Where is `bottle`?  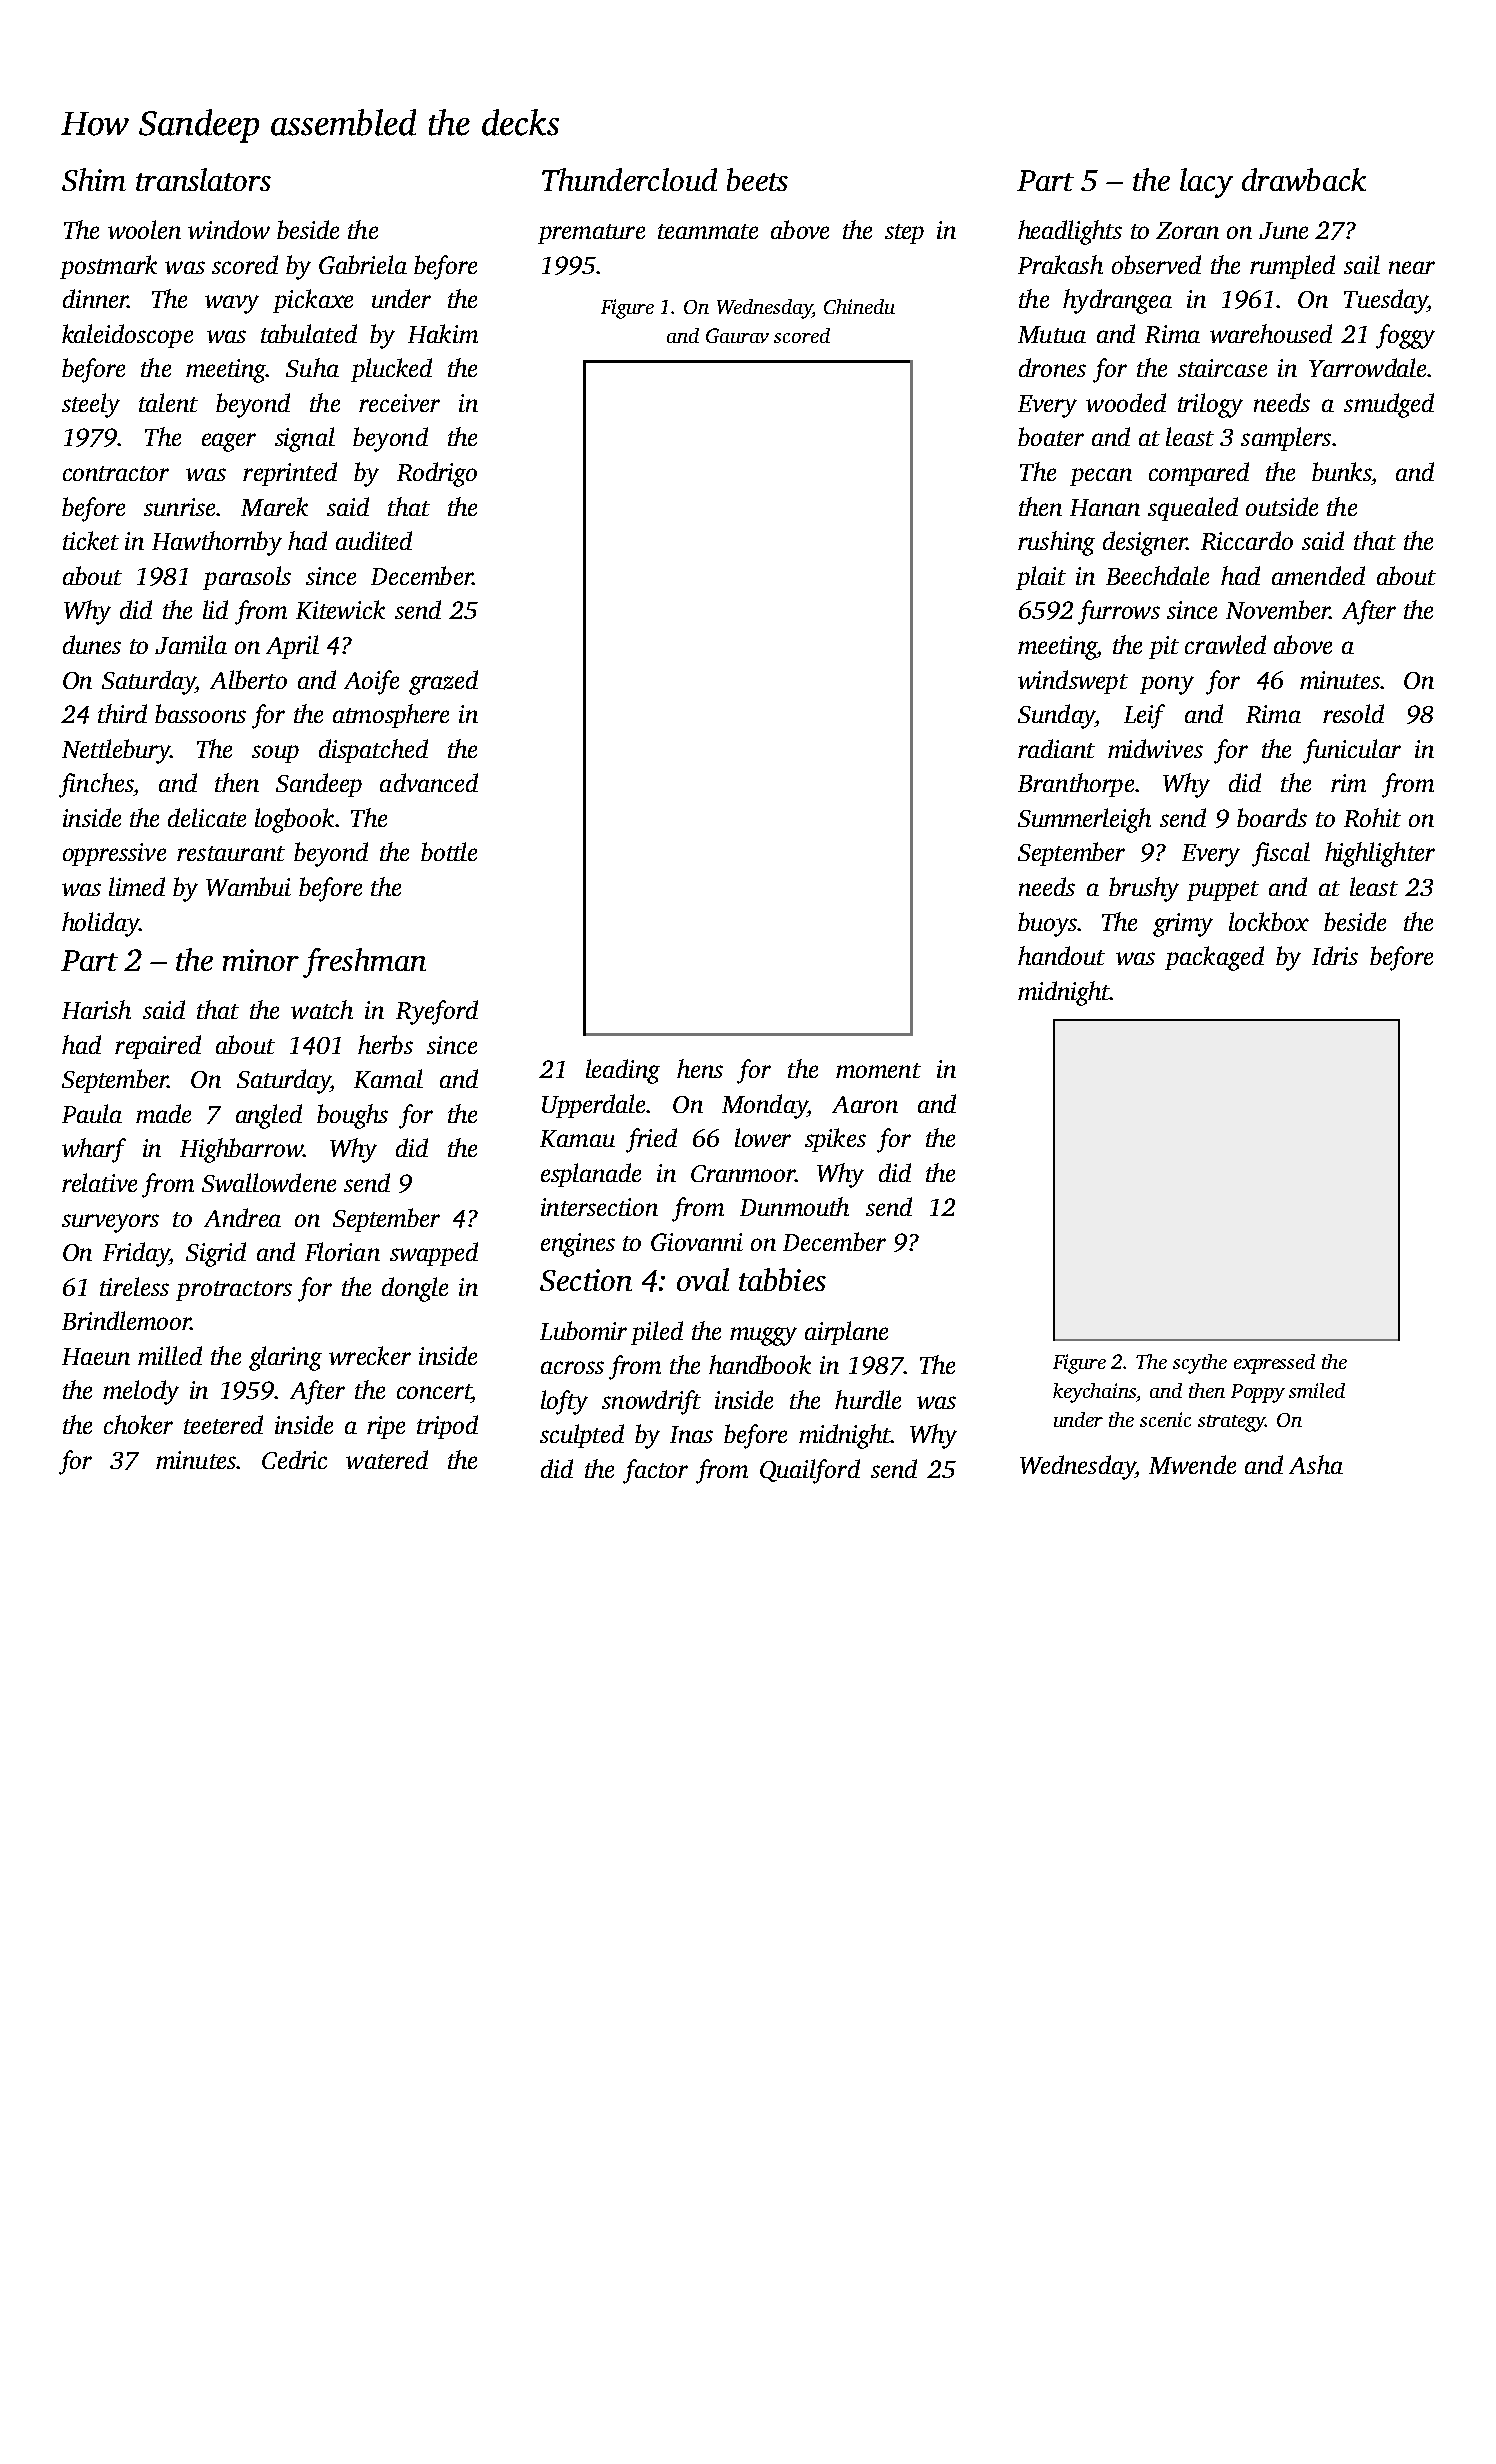
bottle is located at coordinates (449, 851).
